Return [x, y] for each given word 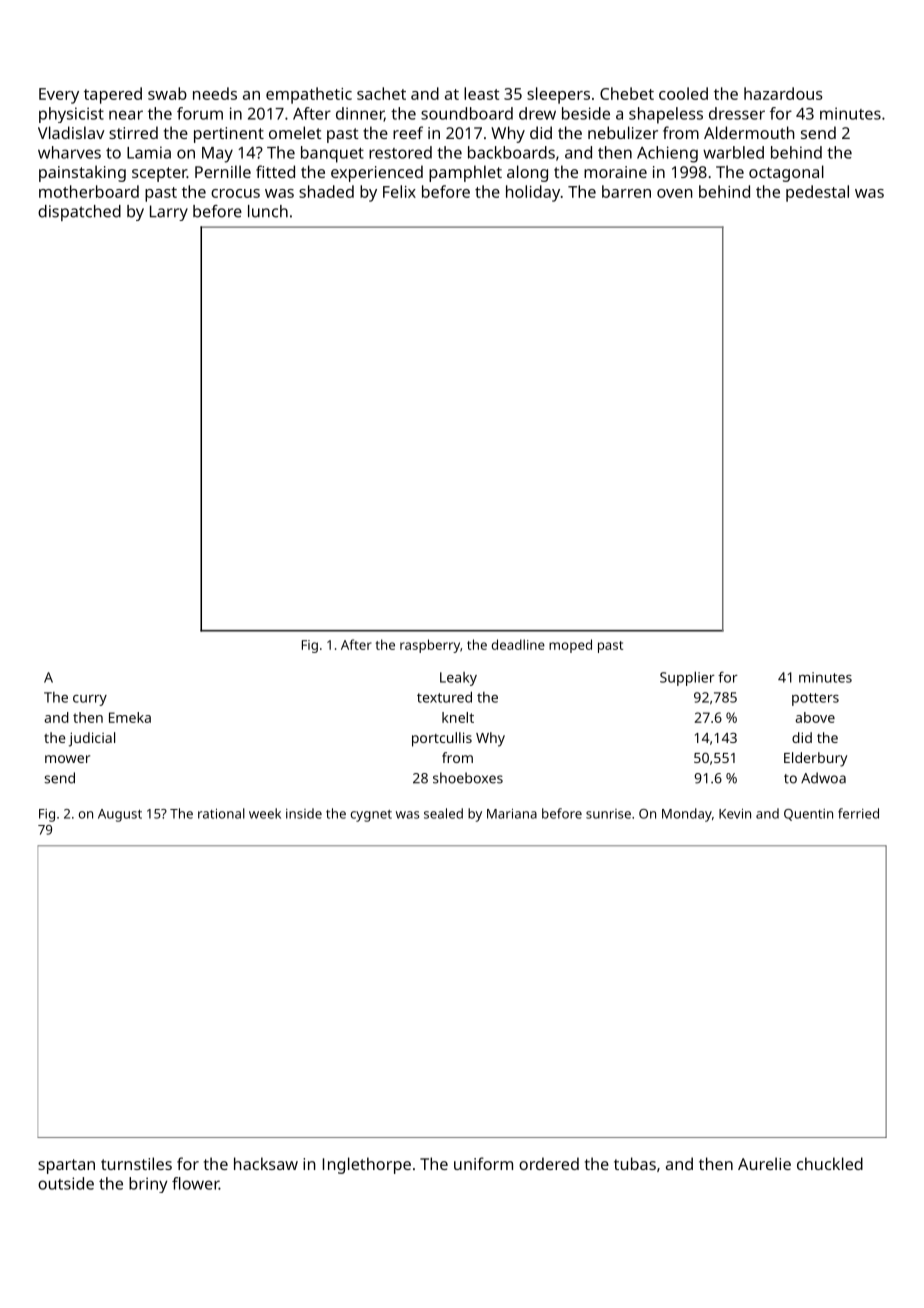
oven [675, 193]
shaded [326, 191]
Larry [169, 213]
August [120, 815]
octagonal [786, 173]
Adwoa [823, 778]
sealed [443, 813]
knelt [458, 717]
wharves [69, 152]
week [265, 813]
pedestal [817, 193]
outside [66, 1183]
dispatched [79, 213]
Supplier [687, 678]
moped [570, 646]
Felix [399, 191]
